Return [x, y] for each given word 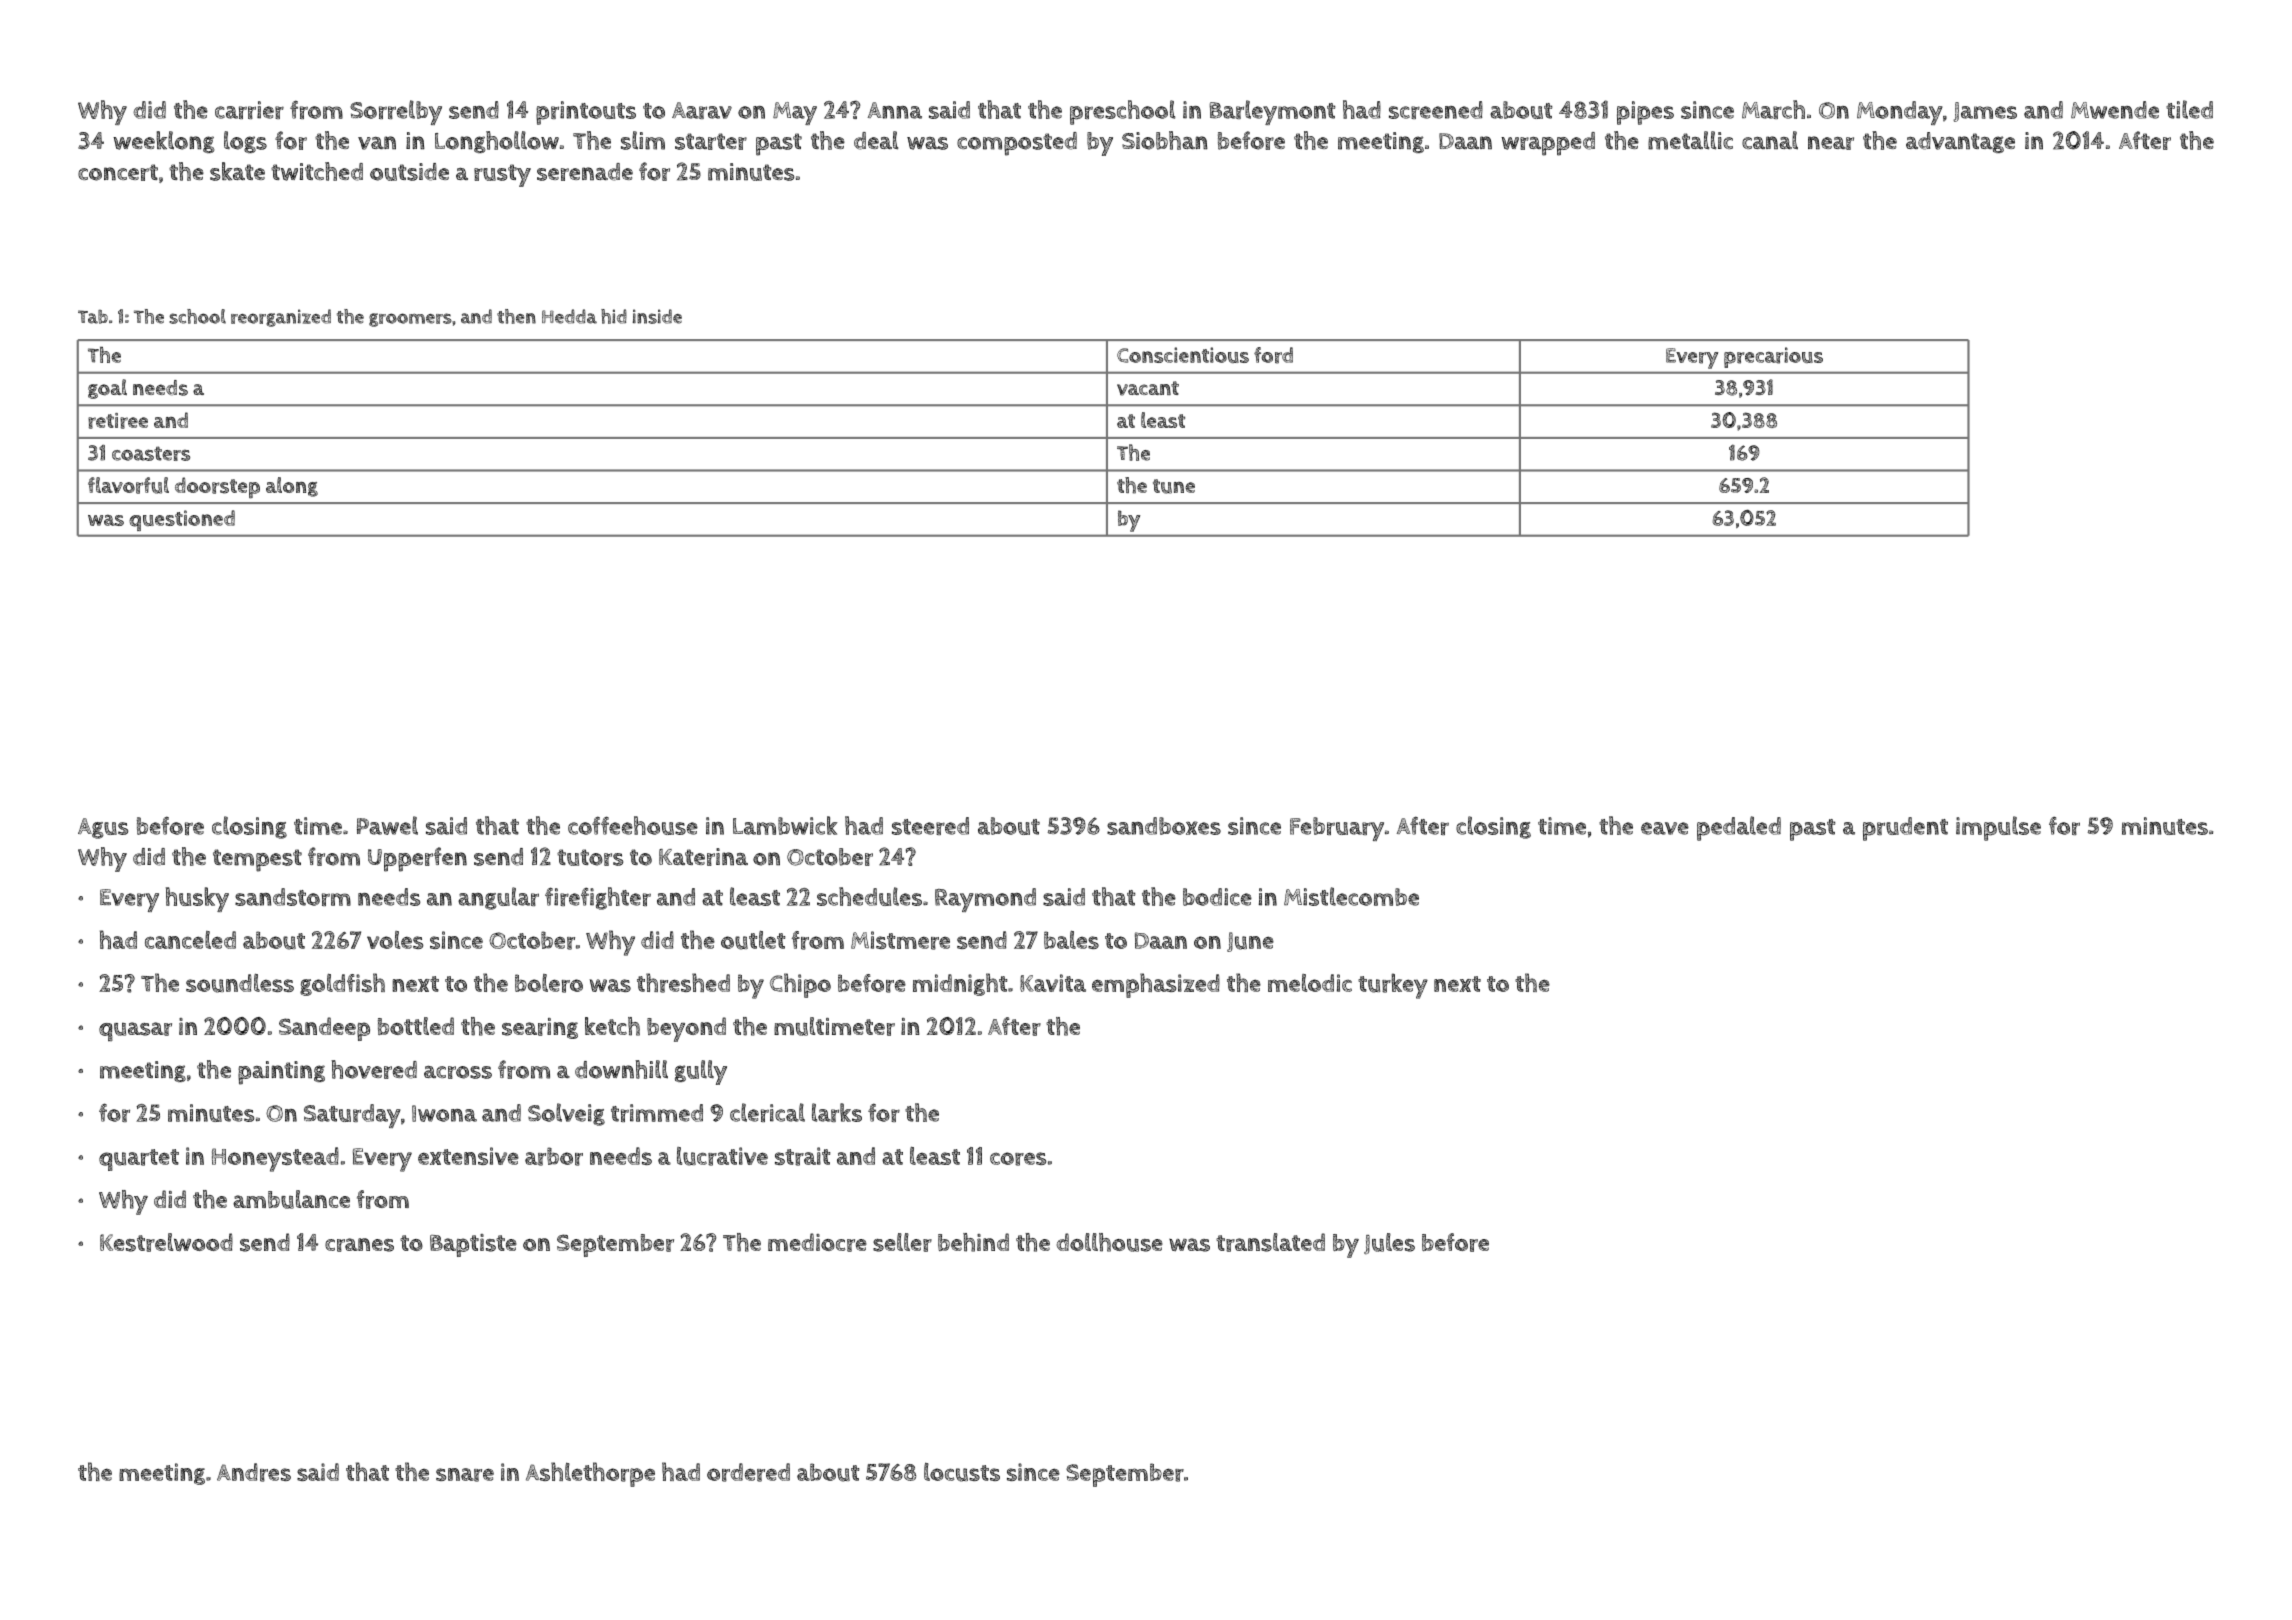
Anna [895, 110]
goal [107, 389]
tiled [2189, 109]
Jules [1389, 1244]
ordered [748, 1472]
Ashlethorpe [590, 1474]
